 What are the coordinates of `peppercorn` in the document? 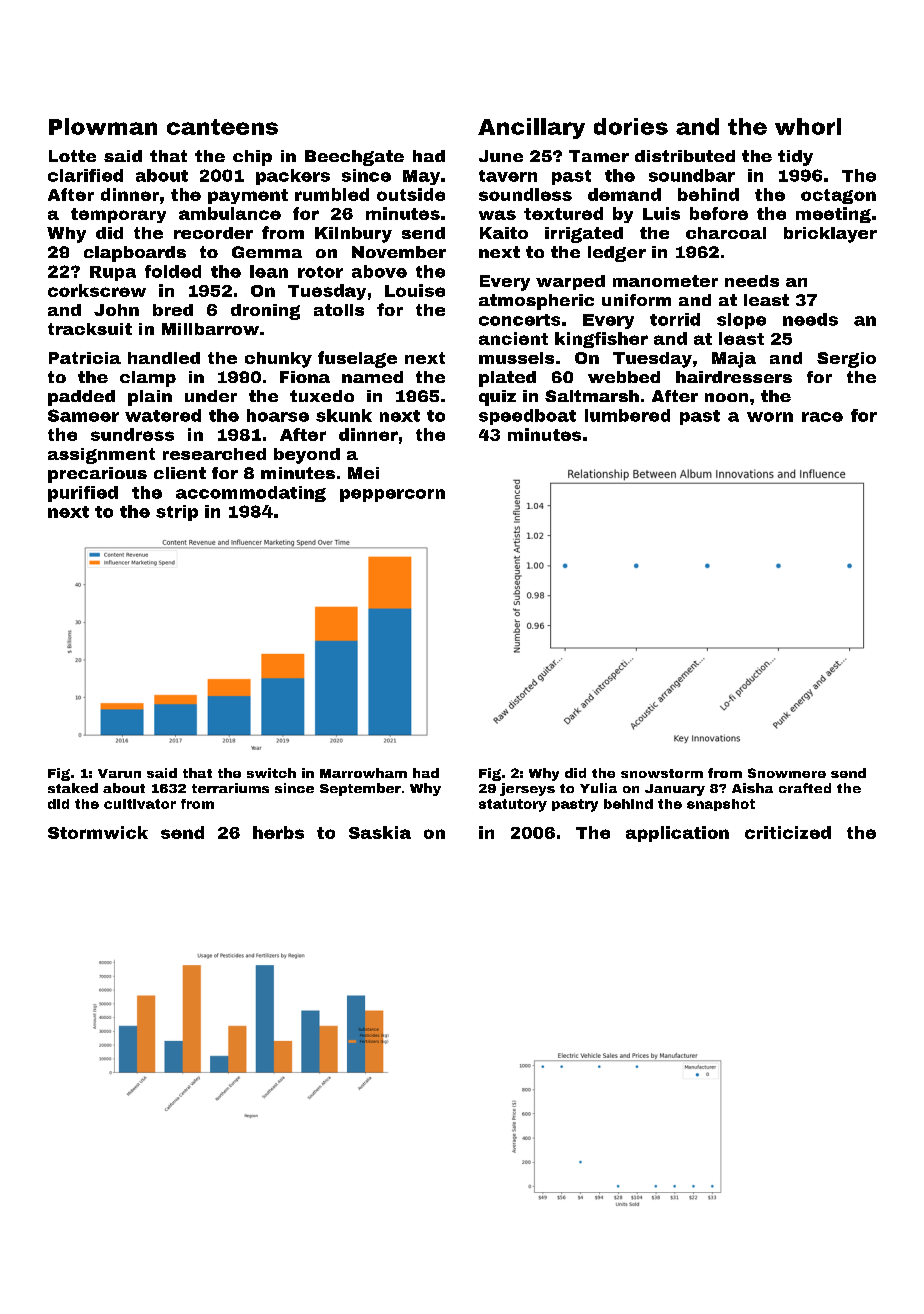 It's located at (392, 495).
